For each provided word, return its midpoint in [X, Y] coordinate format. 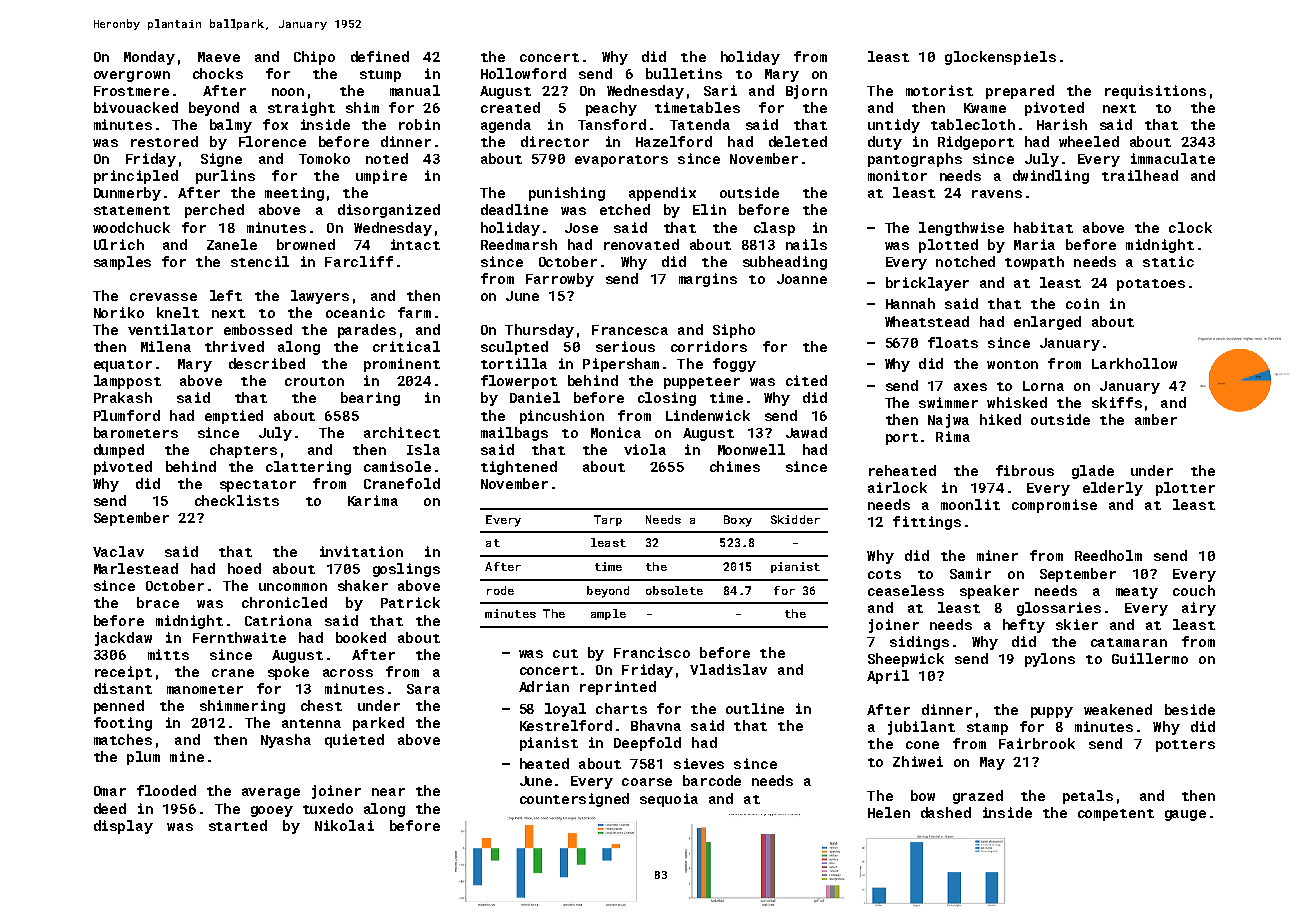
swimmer [948, 402]
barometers [136, 432]
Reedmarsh [519, 244]
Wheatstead [927, 321]
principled [136, 177]
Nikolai [344, 825]
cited [806, 380]
